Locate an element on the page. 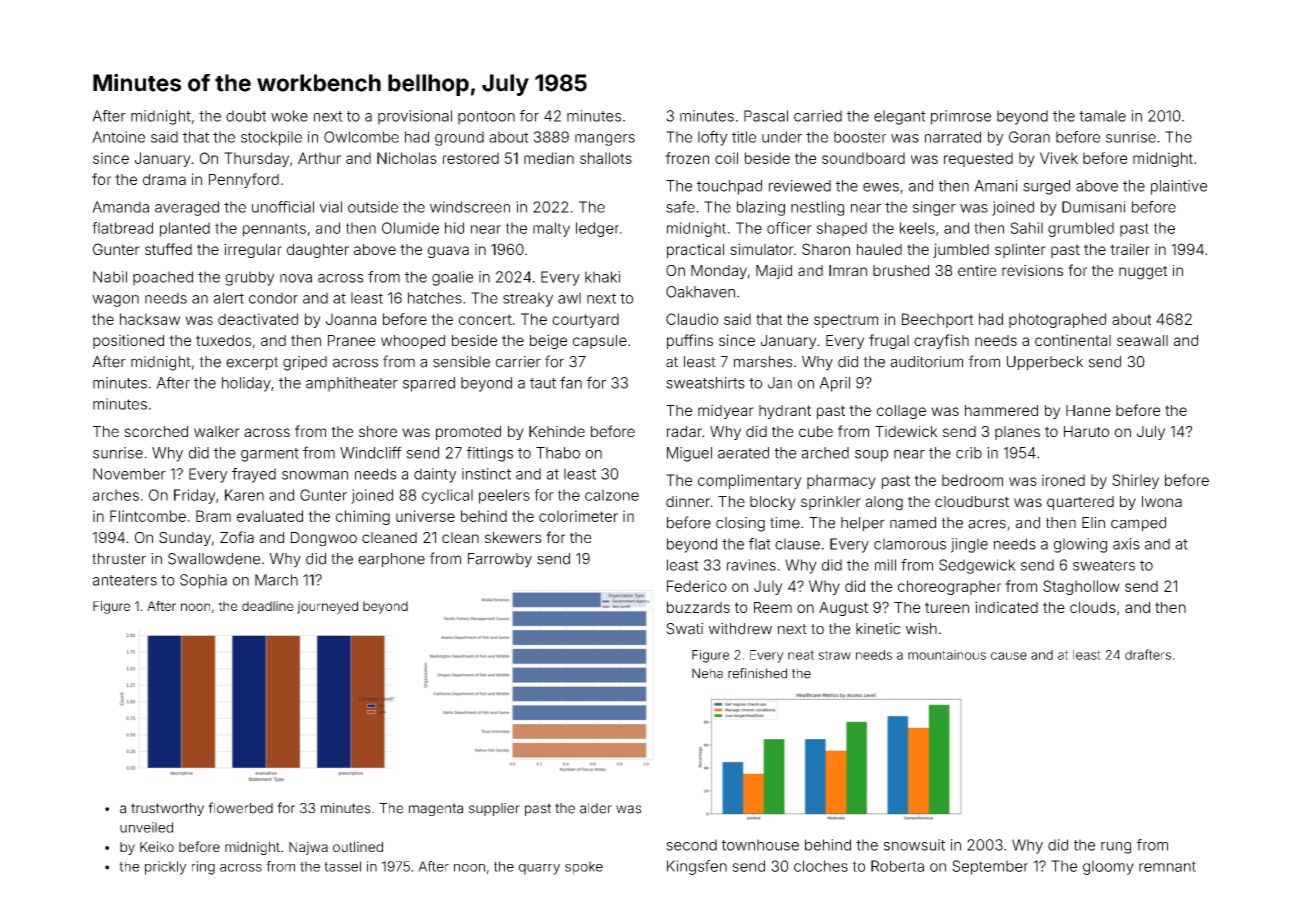 Image resolution: width=1308 pixels, height=924 pixels. doubt is located at coordinates (246, 116).
